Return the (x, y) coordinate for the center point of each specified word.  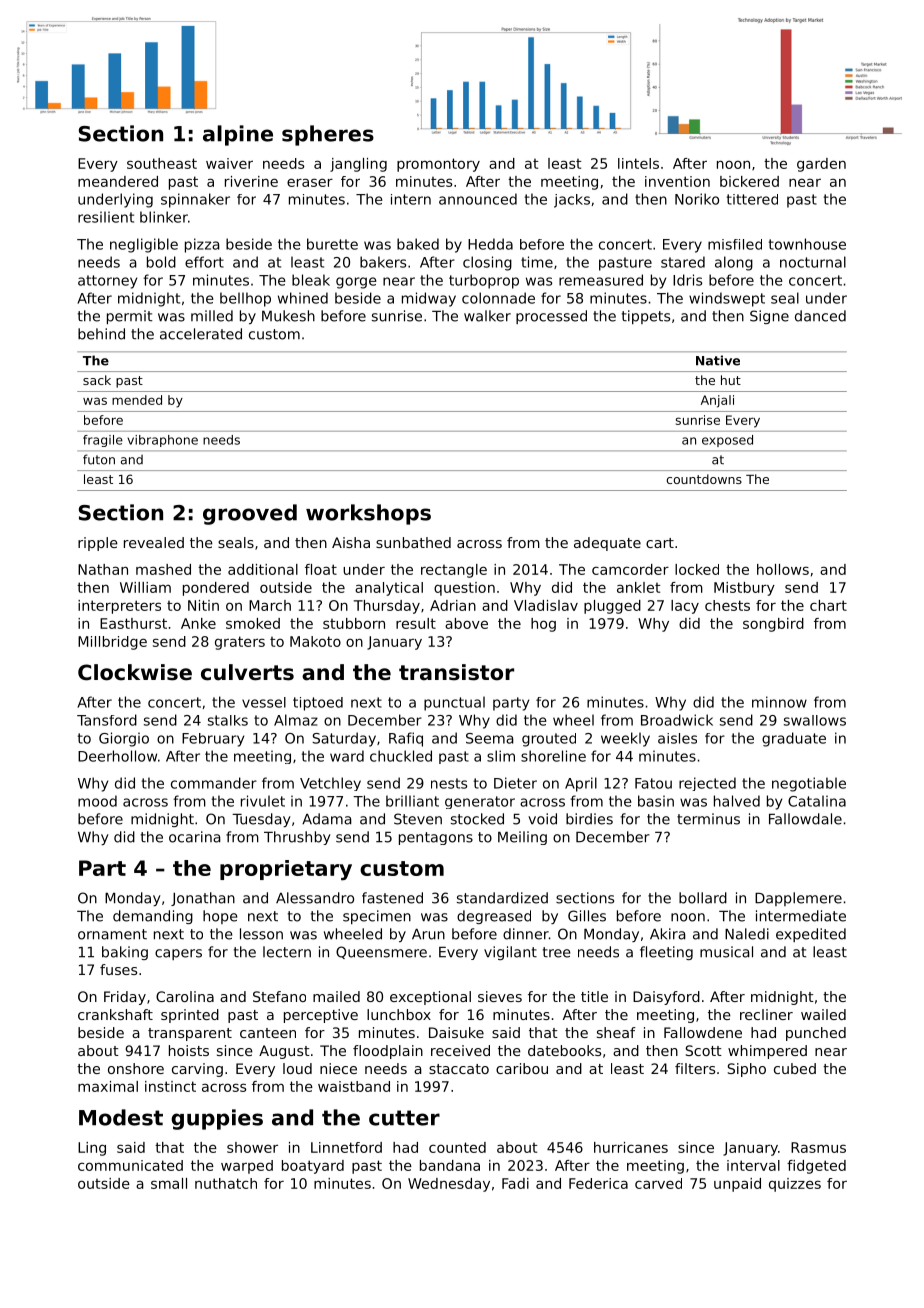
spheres (328, 135)
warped (247, 1167)
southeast (162, 163)
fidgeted (816, 1167)
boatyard (313, 1167)
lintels (638, 163)
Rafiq (406, 739)
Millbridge (112, 643)
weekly (625, 739)
